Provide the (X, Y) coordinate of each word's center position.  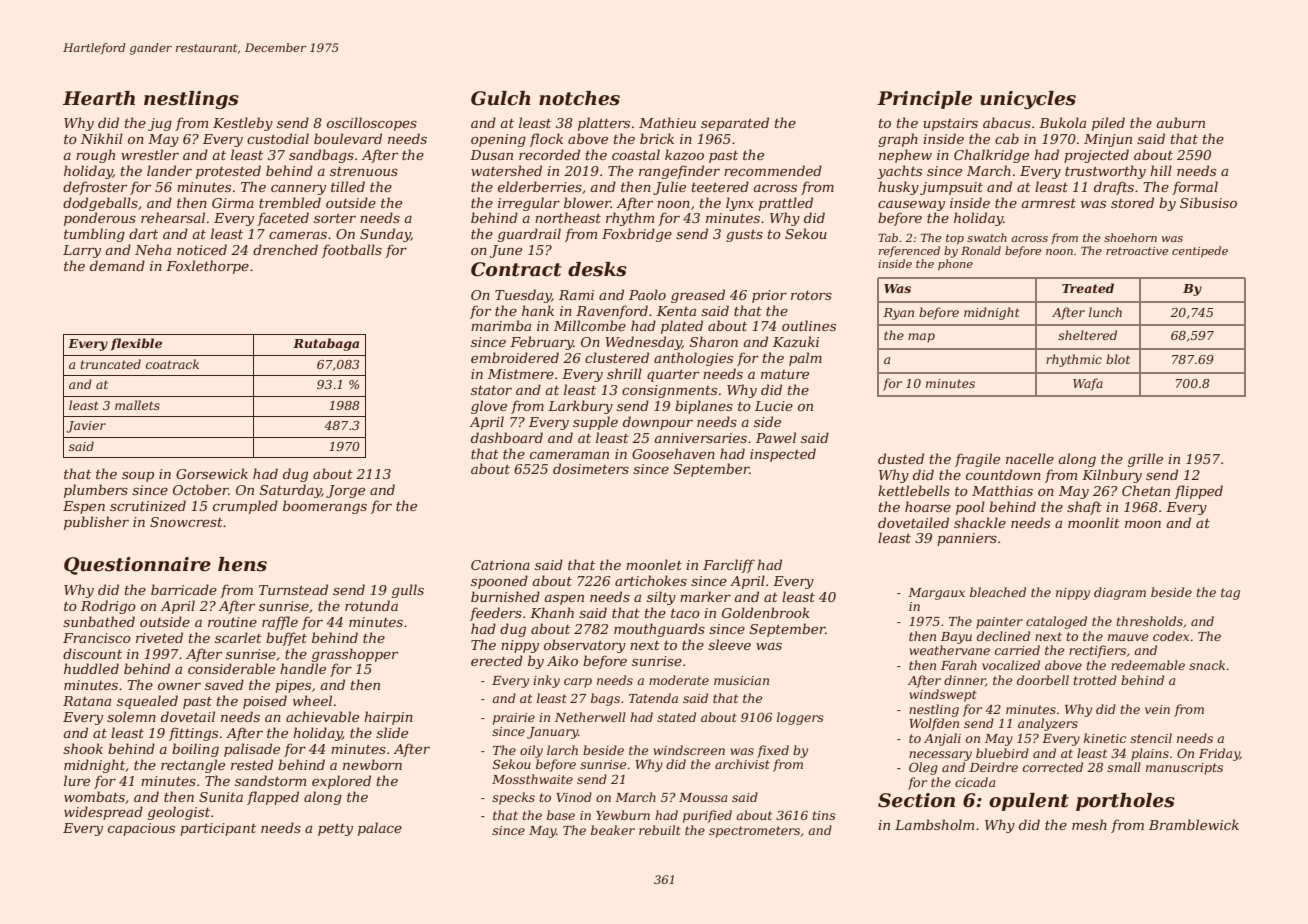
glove (489, 407)
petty (335, 830)
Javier (86, 427)
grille (1145, 460)
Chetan (1146, 490)
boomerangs (325, 507)
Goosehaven (673, 453)
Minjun (1108, 140)
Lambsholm (934, 824)
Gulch (501, 98)
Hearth (99, 98)
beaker (613, 830)
